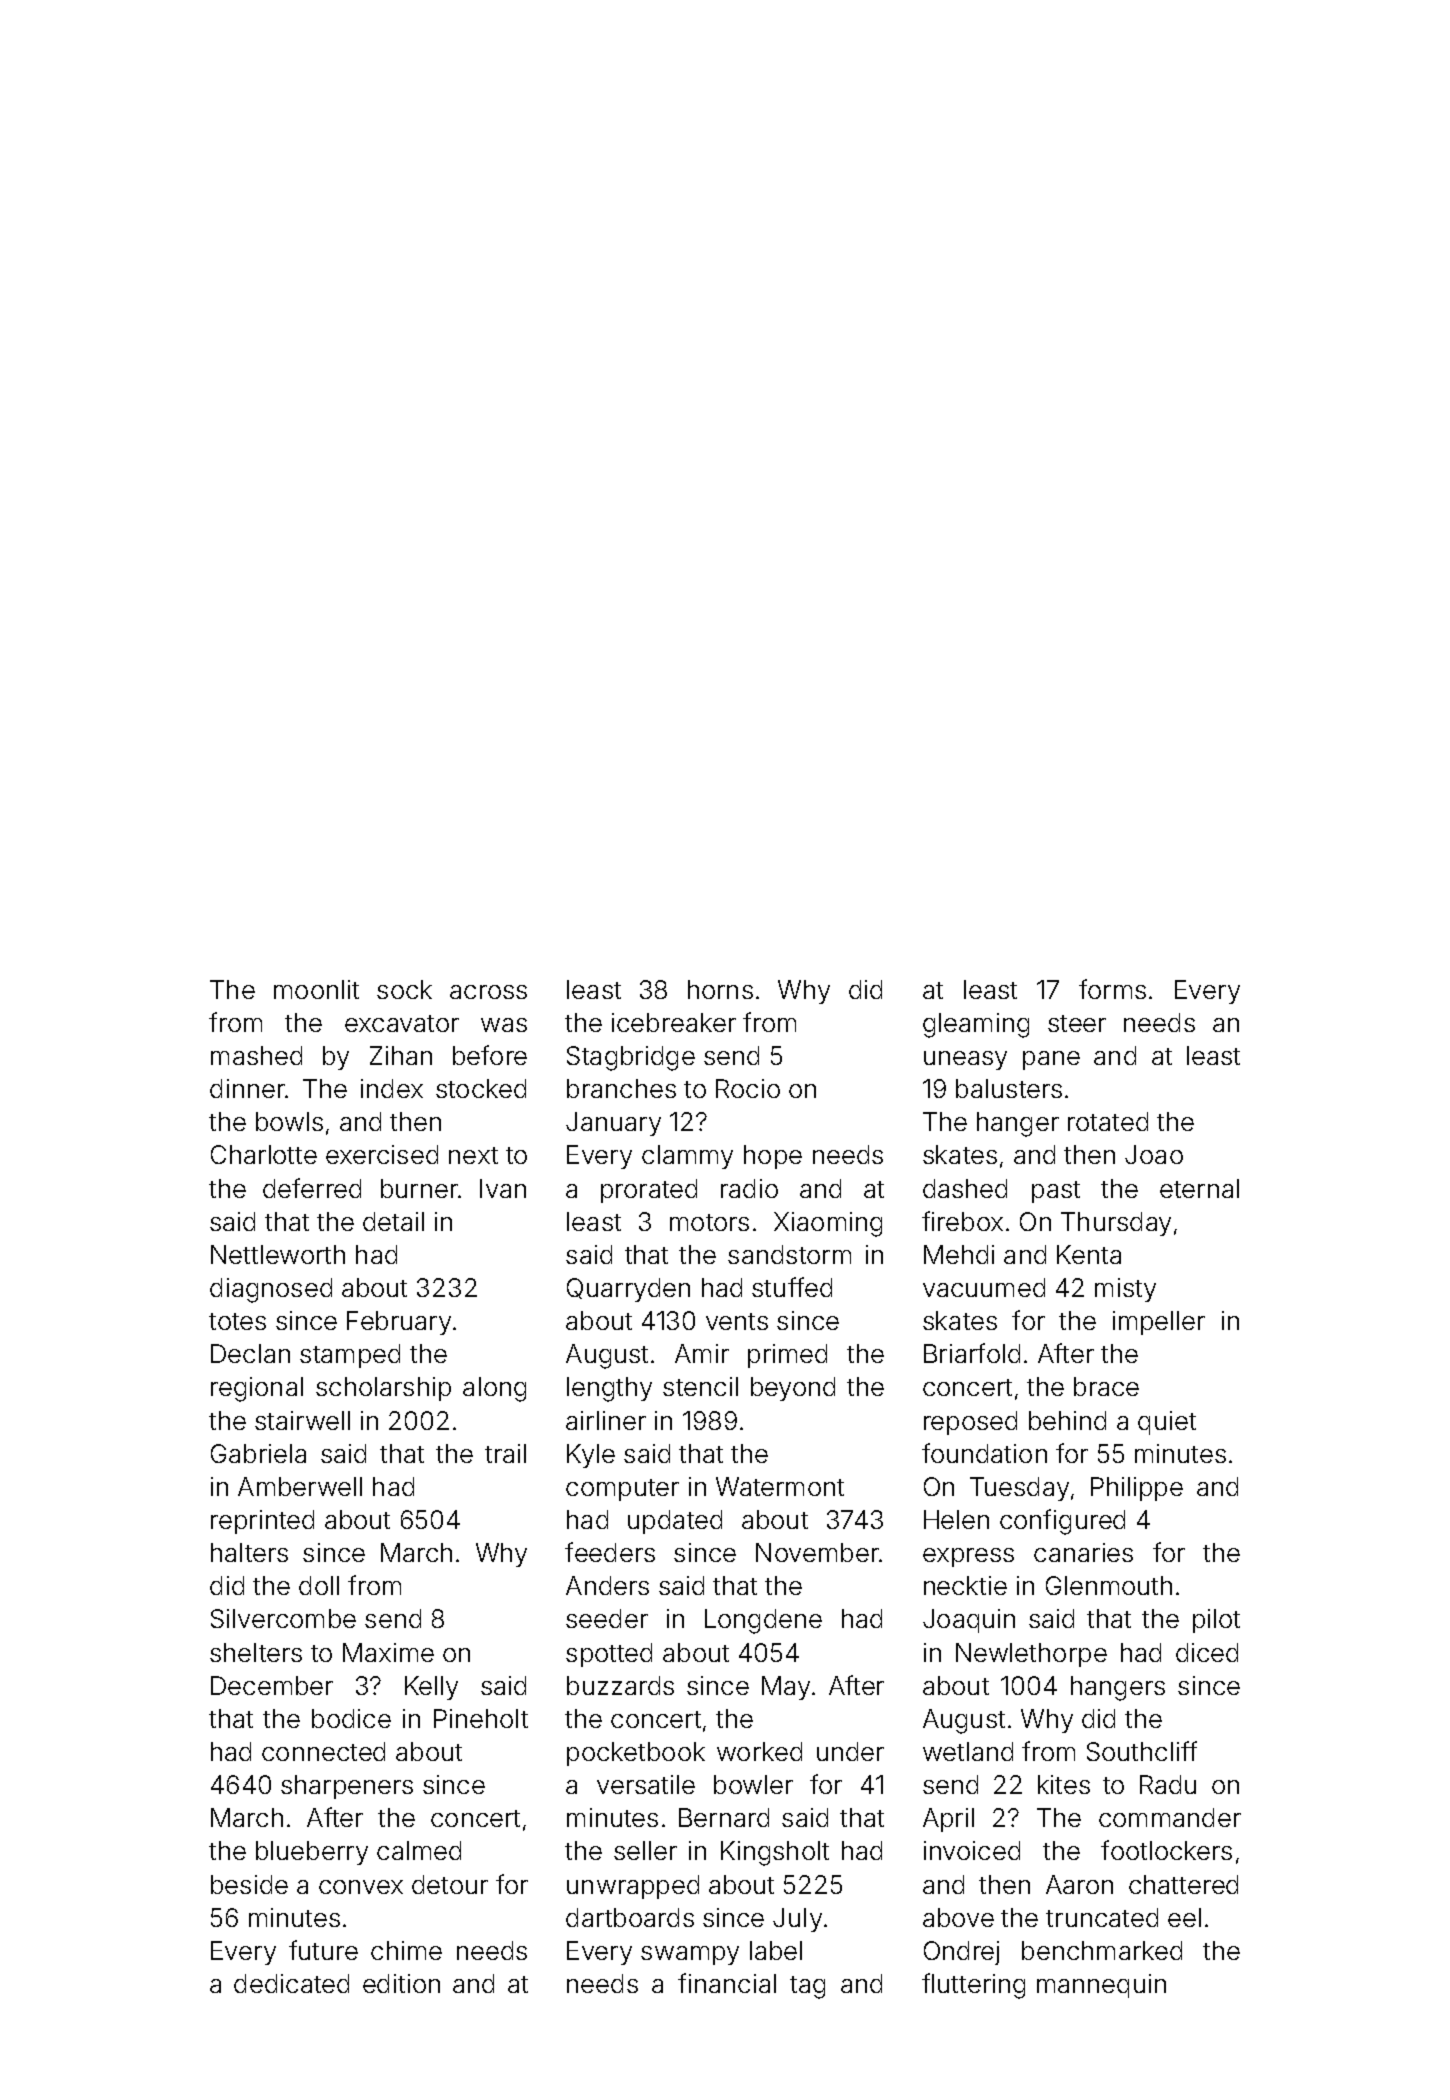  What do you see at coordinates (388, 1652) in the document?
I see `Maxime` at bounding box center [388, 1652].
